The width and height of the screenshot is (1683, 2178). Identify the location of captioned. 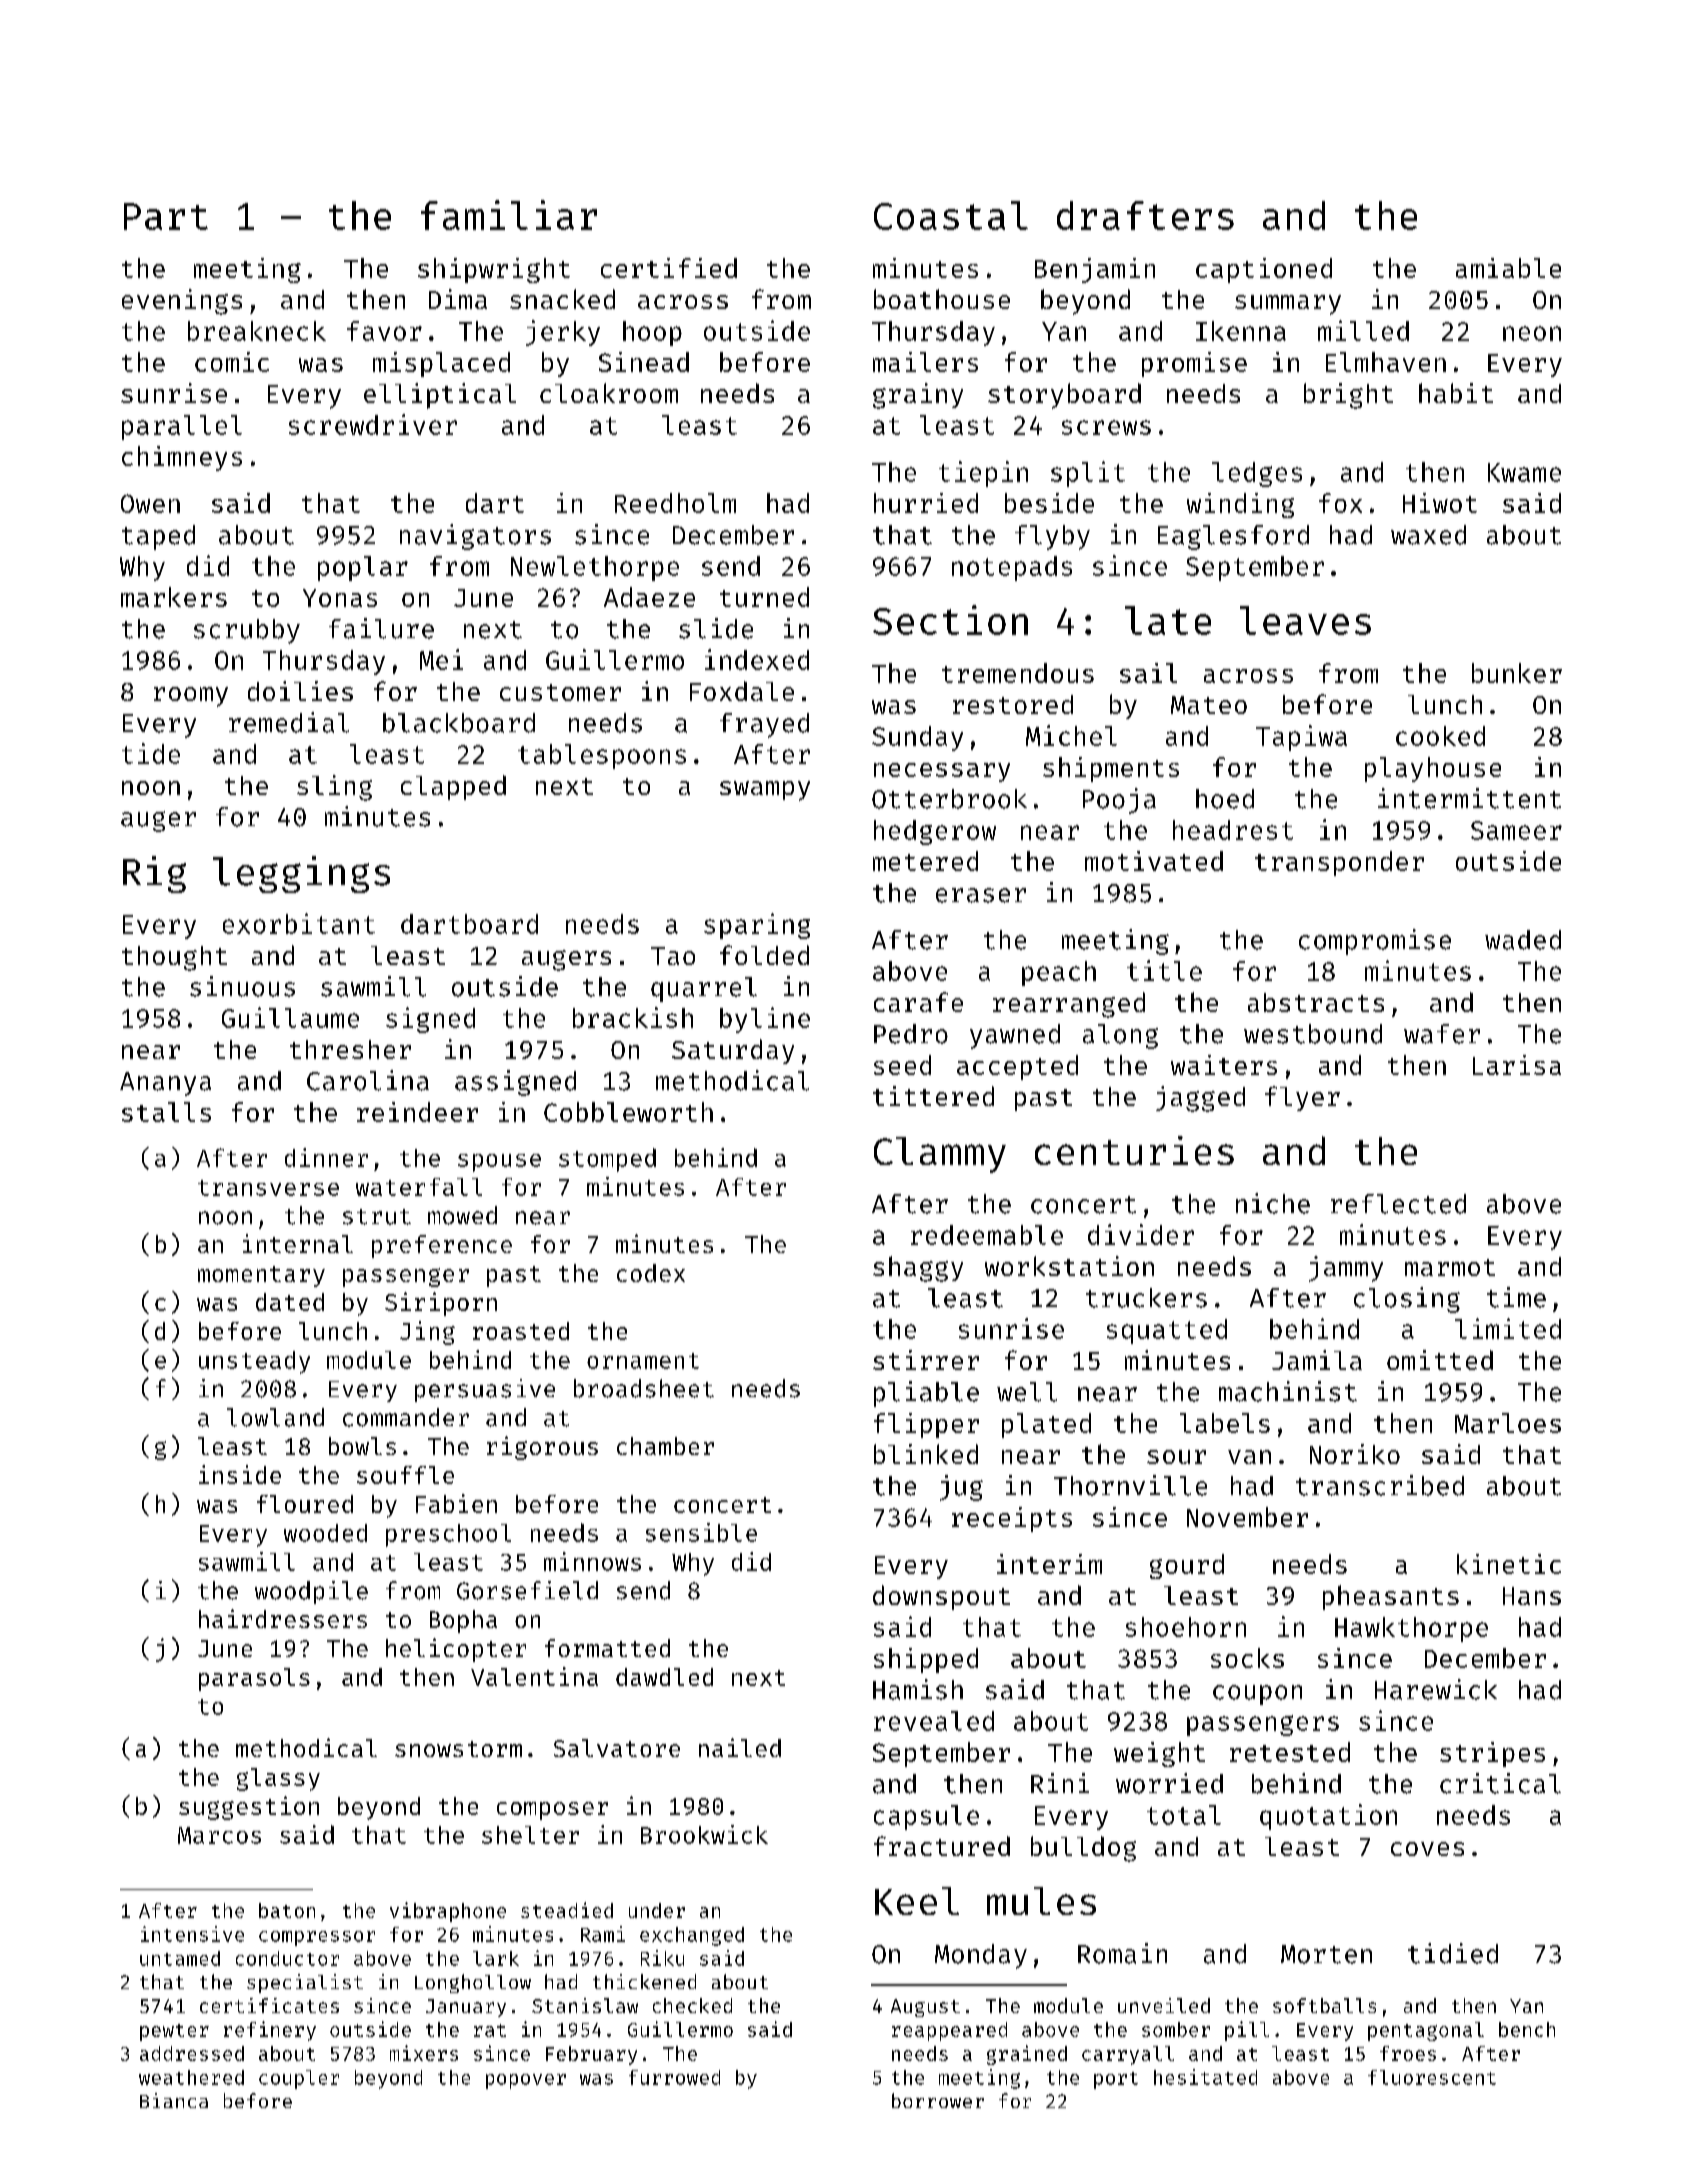
(1264, 270).
